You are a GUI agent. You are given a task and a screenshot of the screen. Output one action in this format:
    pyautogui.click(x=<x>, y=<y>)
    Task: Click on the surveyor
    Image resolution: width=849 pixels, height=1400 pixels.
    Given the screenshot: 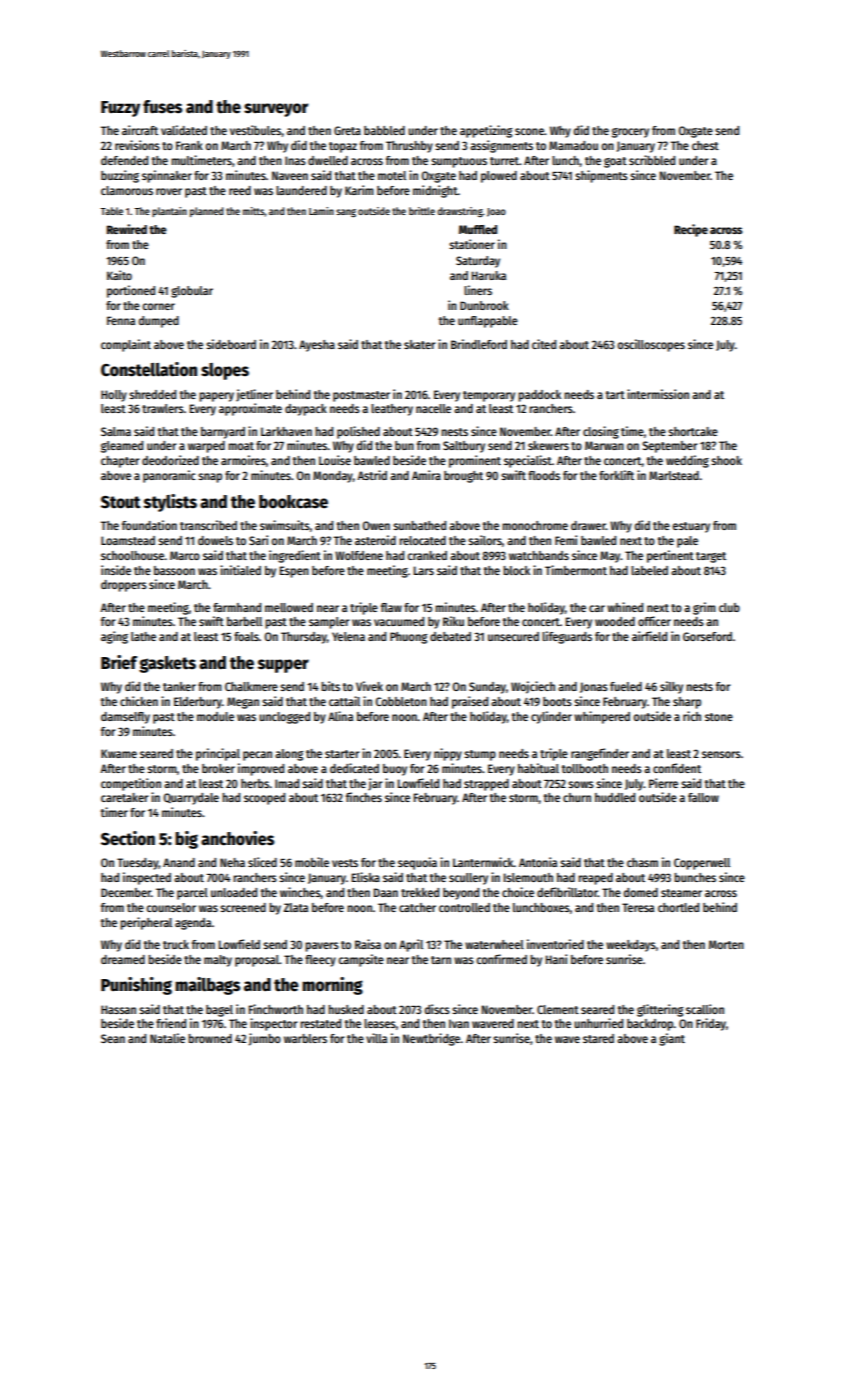 What is the action you would take?
    pyautogui.click(x=276, y=110)
